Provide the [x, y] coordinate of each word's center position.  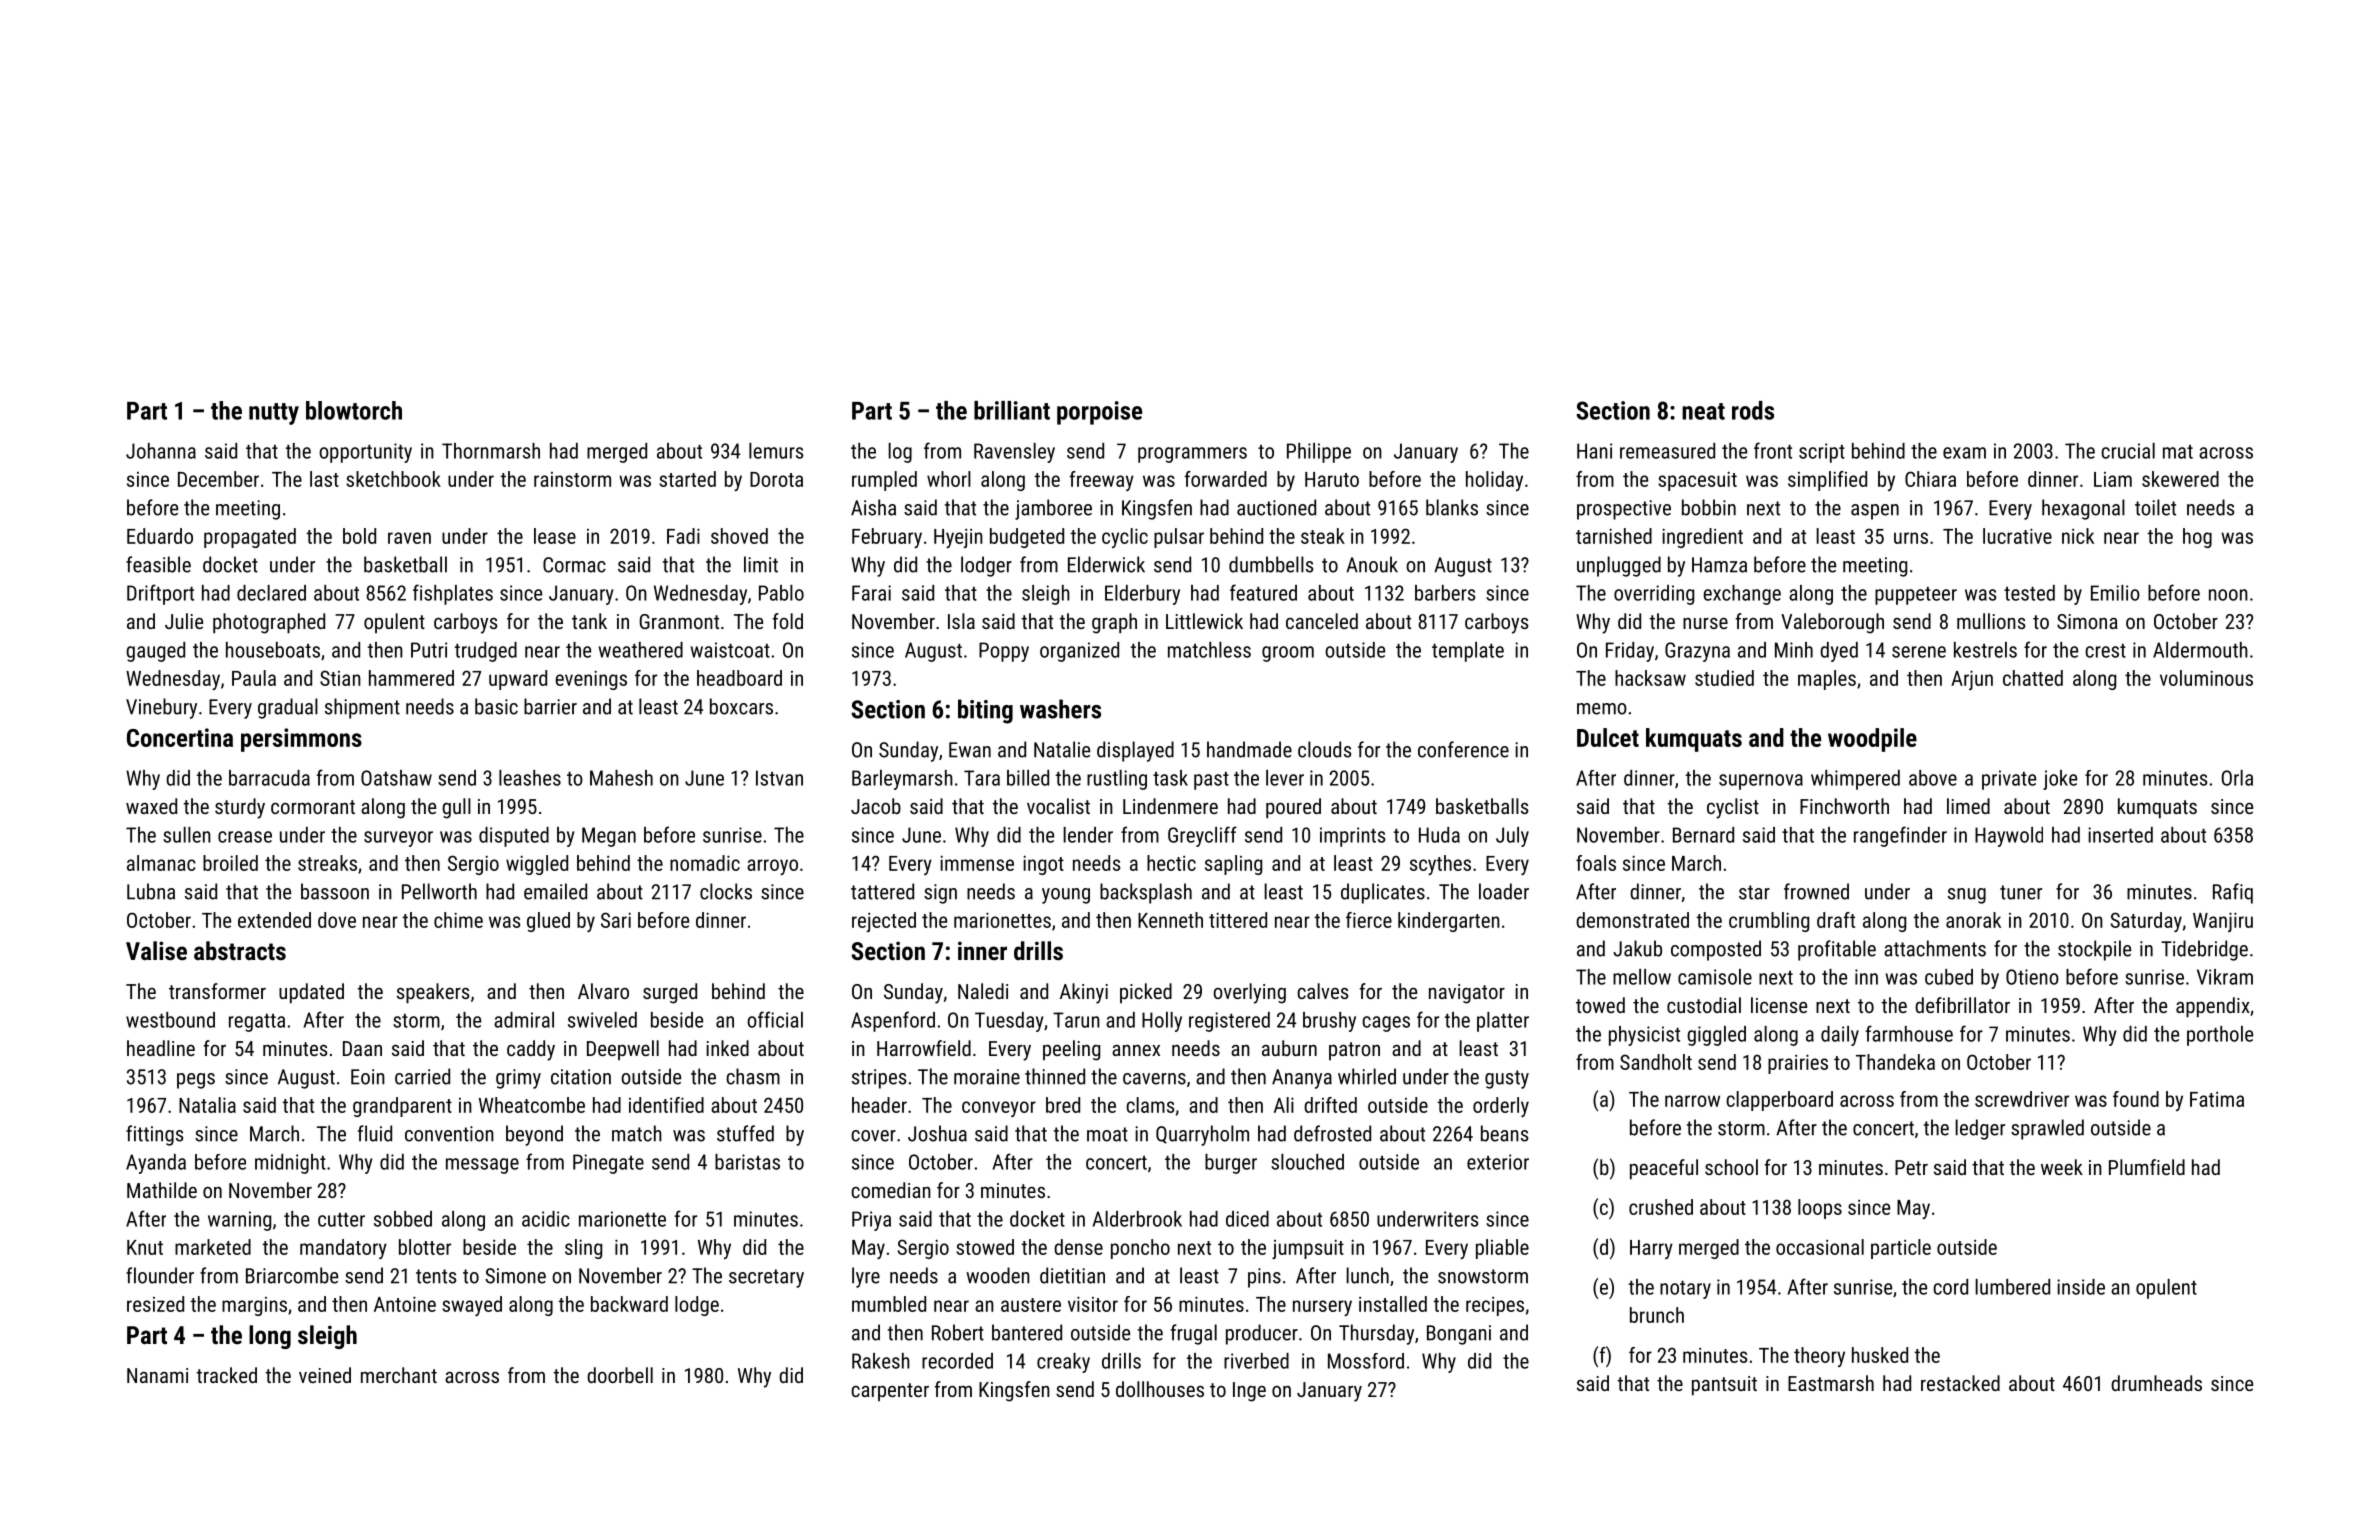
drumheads [2156, 1383]
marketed [213, 1247]
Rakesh [881, 1361]
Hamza [1719, 565]
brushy [1329, 1022]
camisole [1715, 977]
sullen [187, 835]
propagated [250, 538]
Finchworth [1844, 806]
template [1468, 652]
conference [1463, 749]
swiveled [602, 1020]
